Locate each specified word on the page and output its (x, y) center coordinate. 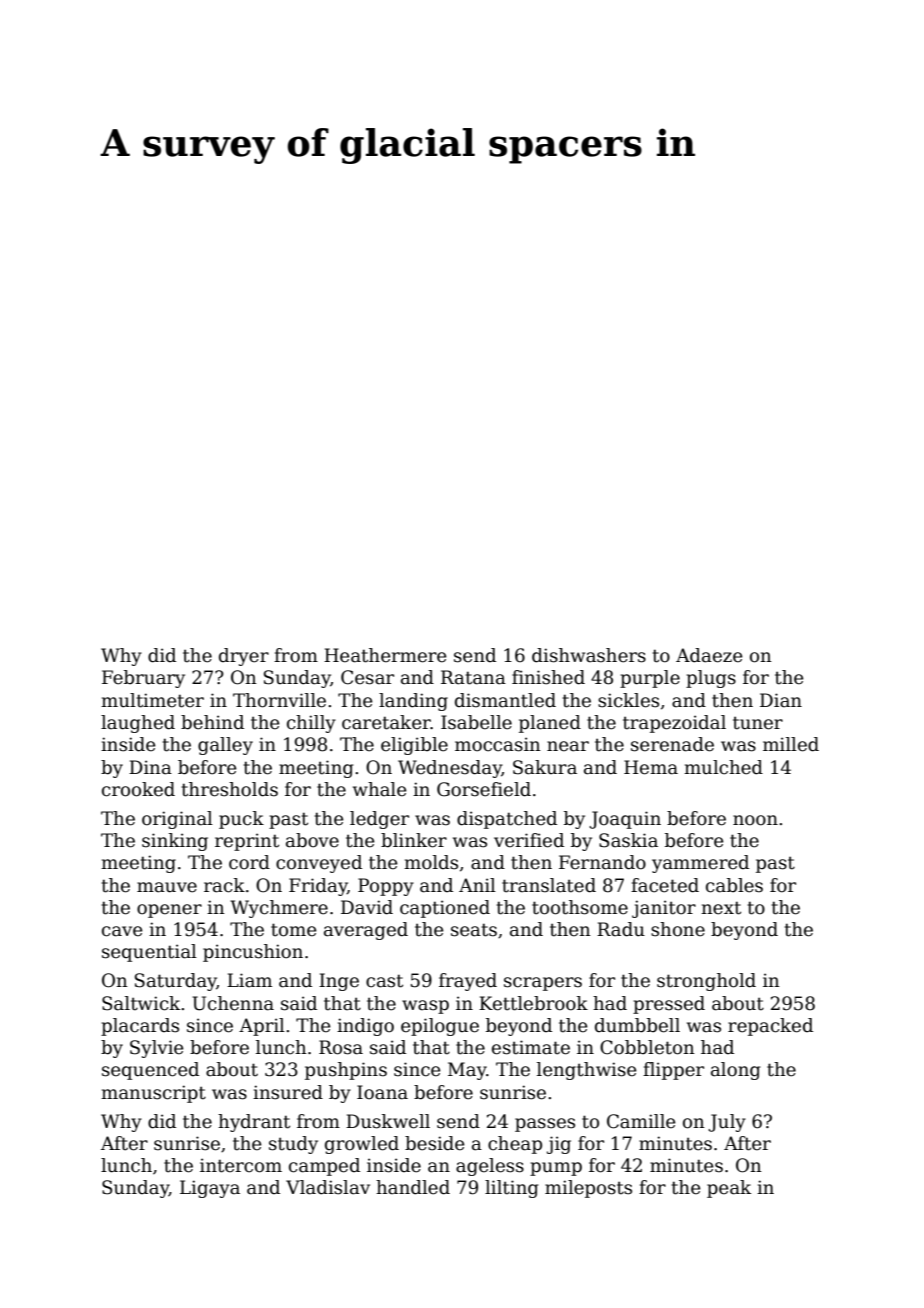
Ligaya (210, 1189)
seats (474, 930)
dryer (244, 657)
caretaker (386, 722)
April (262, 1027)
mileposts (588, 1189)
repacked (770, 1027)
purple (650, 679)
